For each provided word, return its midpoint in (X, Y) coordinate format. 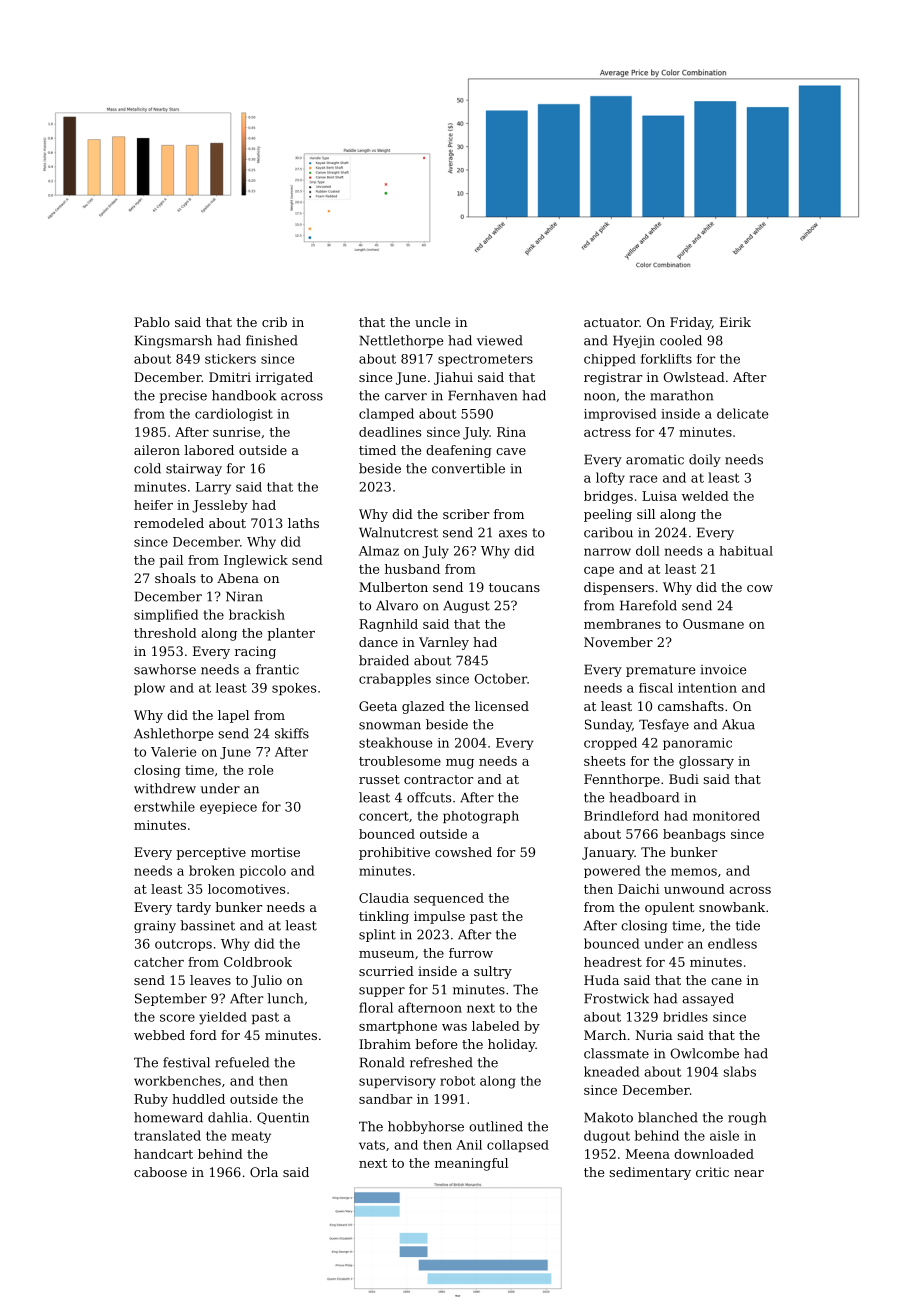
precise (183, 397)
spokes (294, 689)
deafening (459, 451)
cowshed (463, 852)
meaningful (471, 1164)
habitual (746, 551)
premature (661, 671)
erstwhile (164, 806)
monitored (726, 816)
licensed (502, 706)
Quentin (283, 1118)
